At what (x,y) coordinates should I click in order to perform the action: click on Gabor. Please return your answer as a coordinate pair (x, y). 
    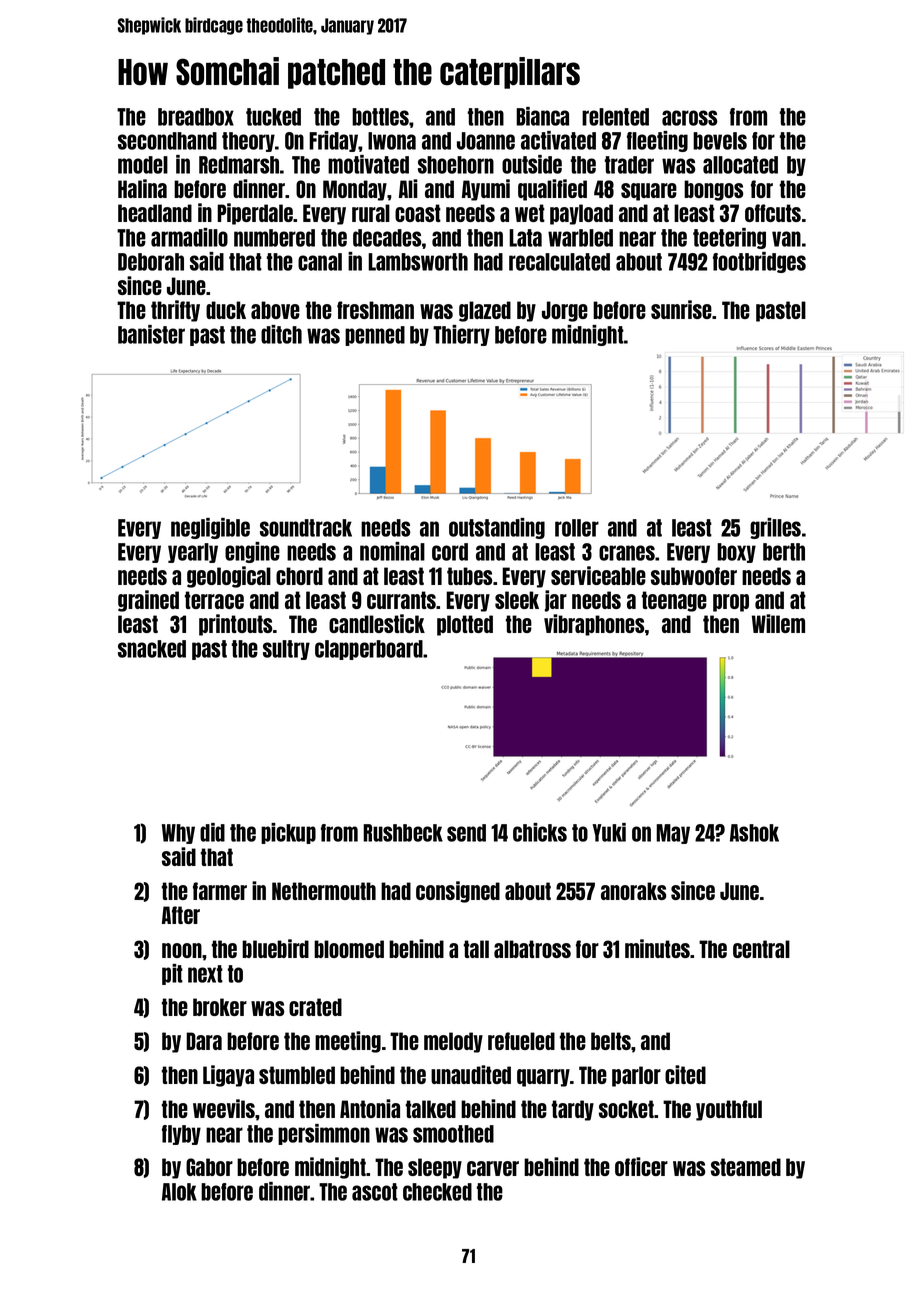
    Looking at the image, I should click on (209, 1167).
